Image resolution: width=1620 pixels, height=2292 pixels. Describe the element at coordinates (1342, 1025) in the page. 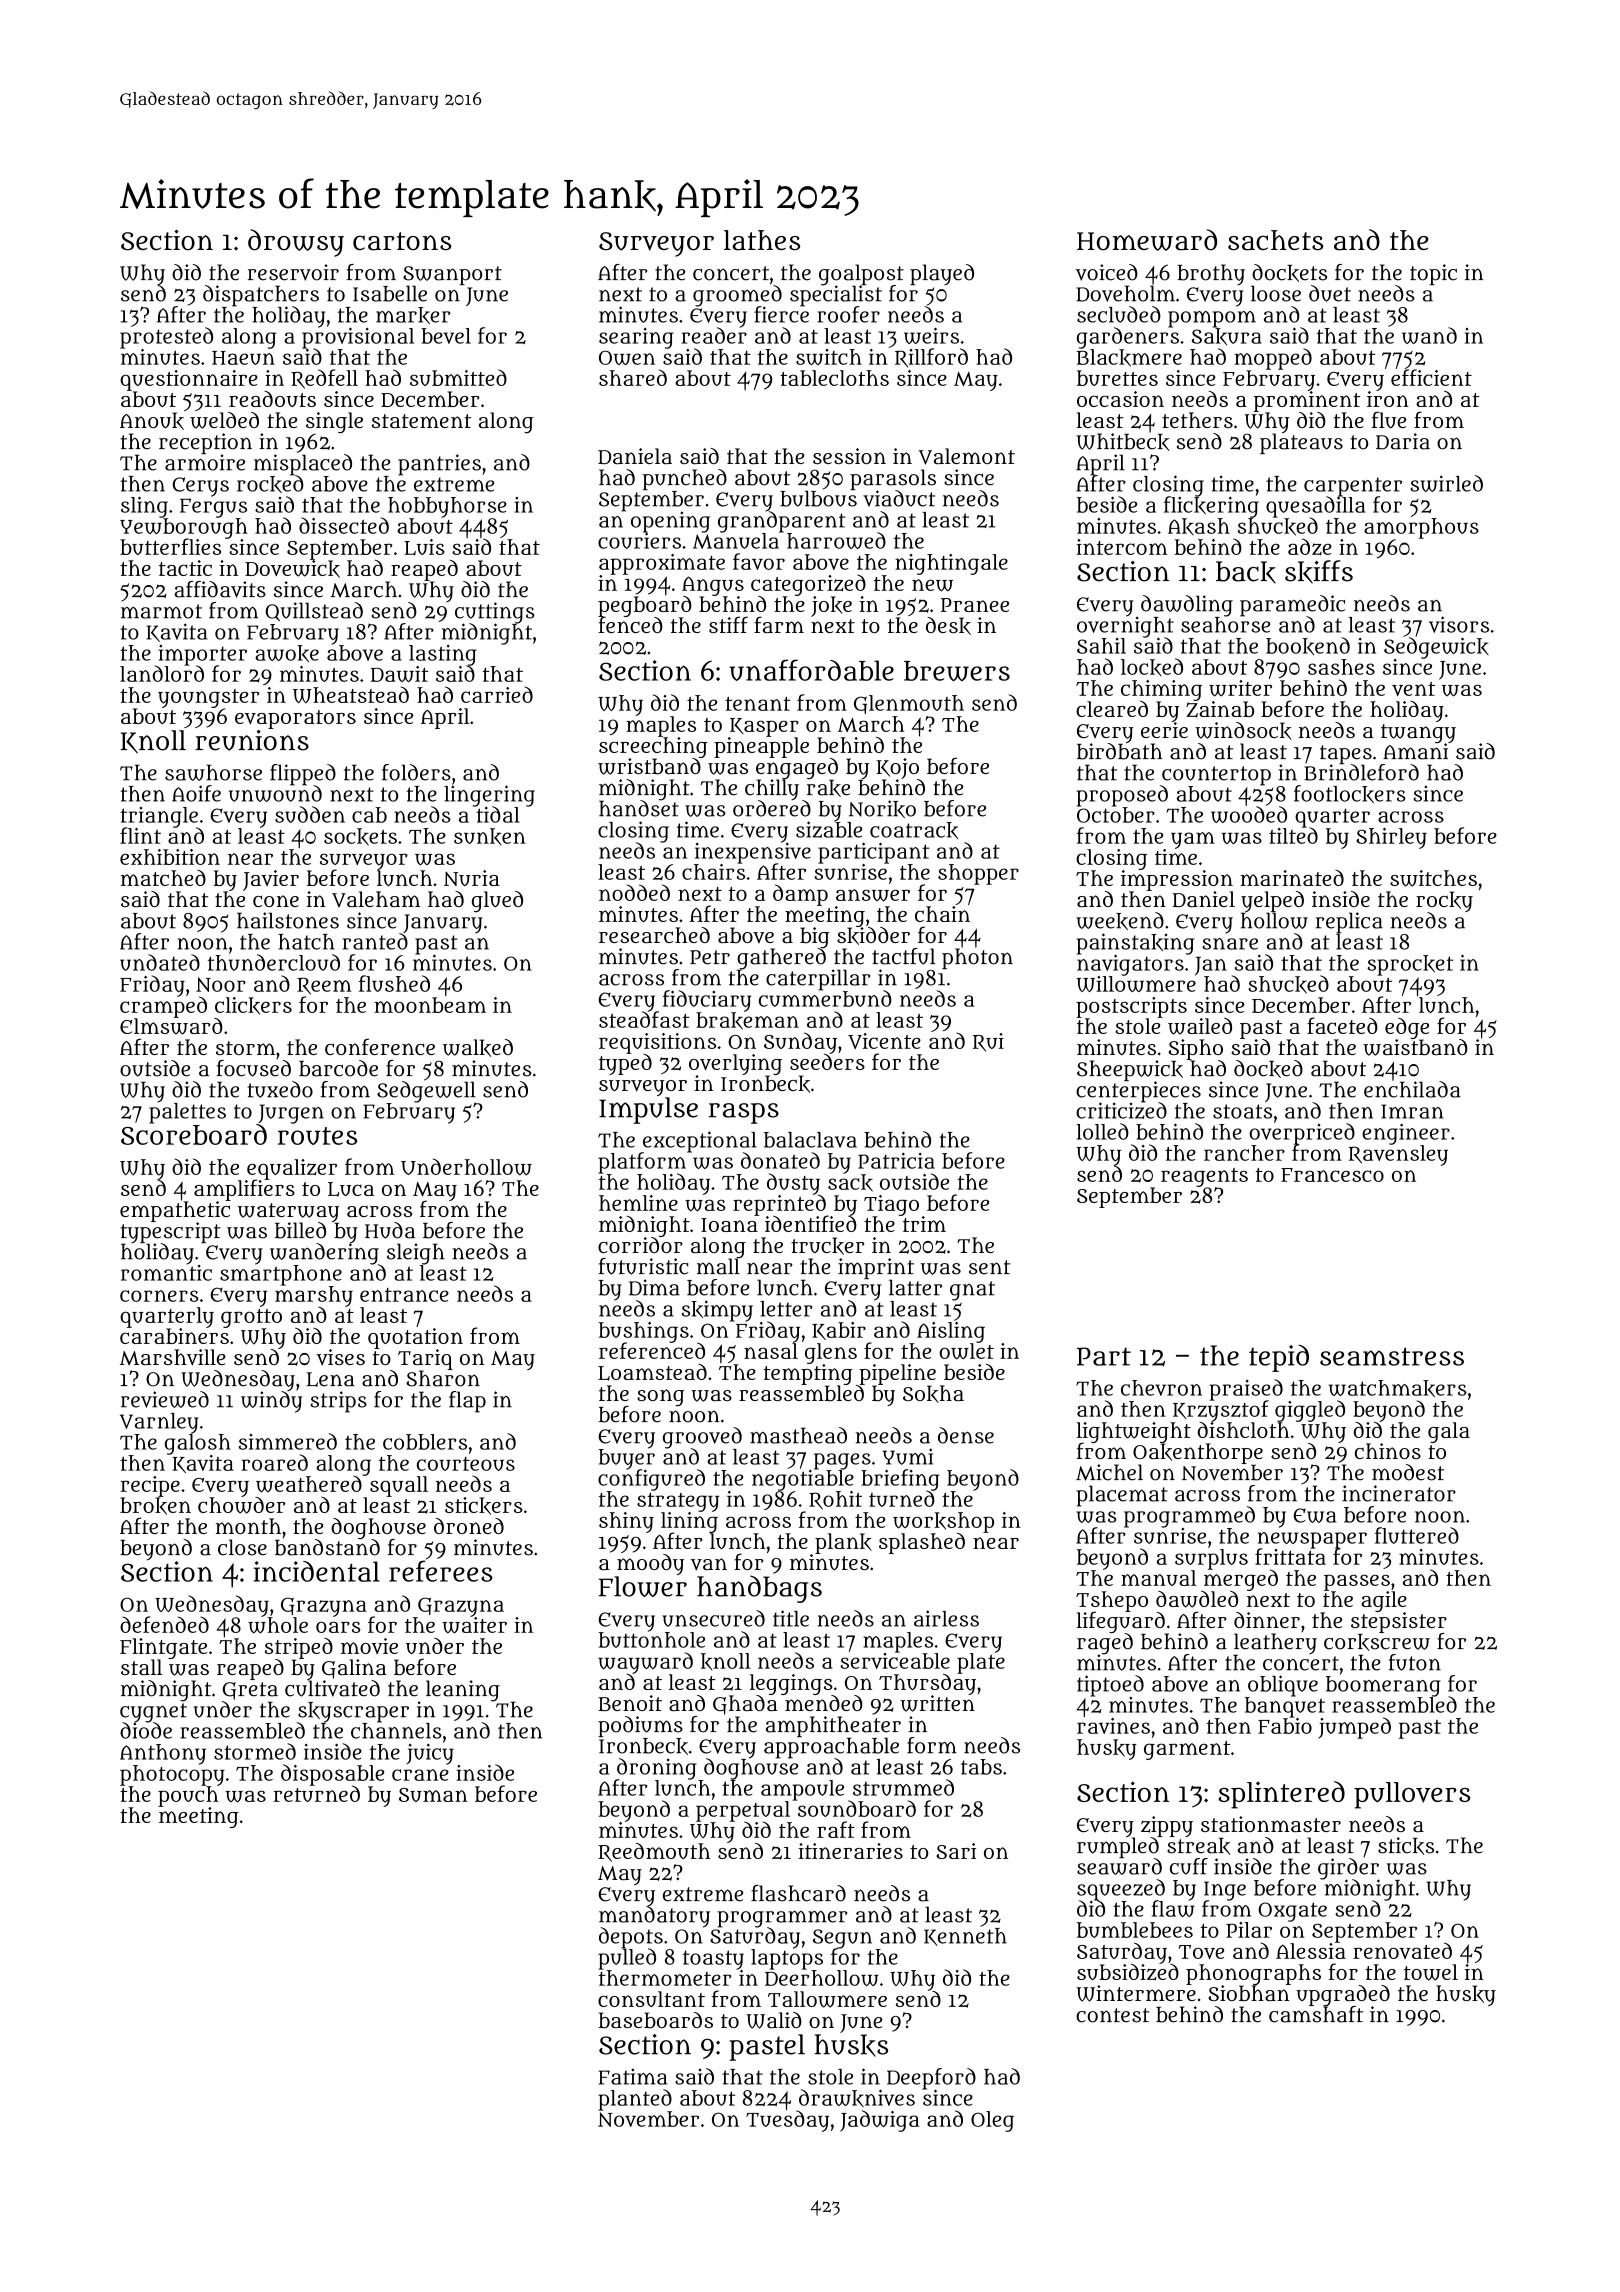

I see `faceted` at that location.
